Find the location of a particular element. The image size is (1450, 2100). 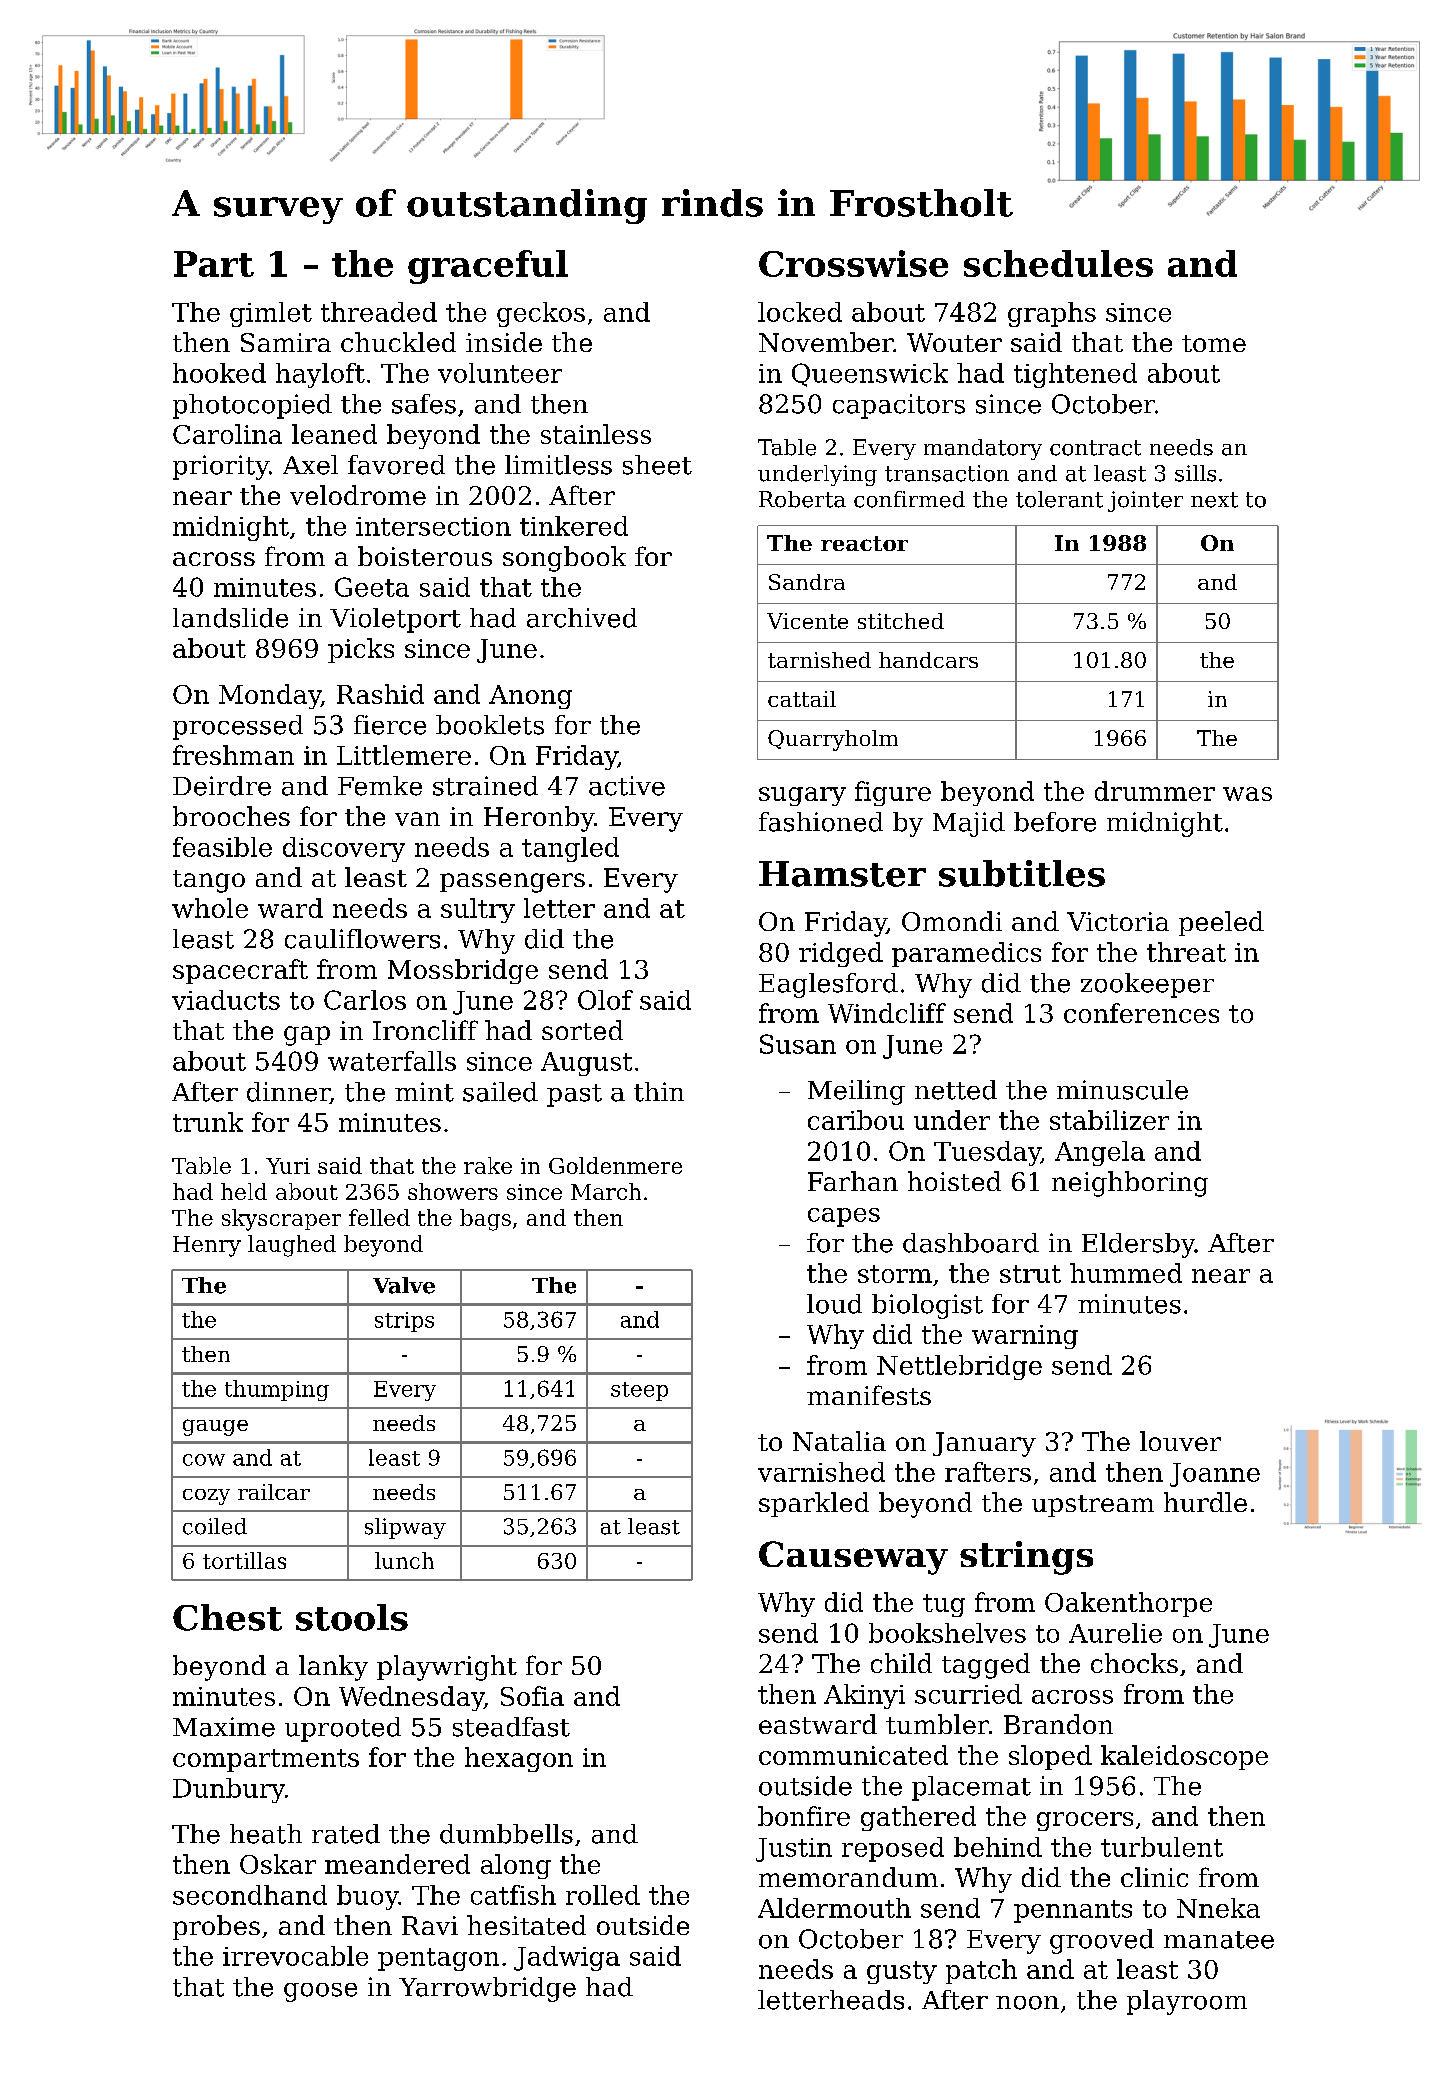

waterfalls is located at coordinates (392, 1061).
